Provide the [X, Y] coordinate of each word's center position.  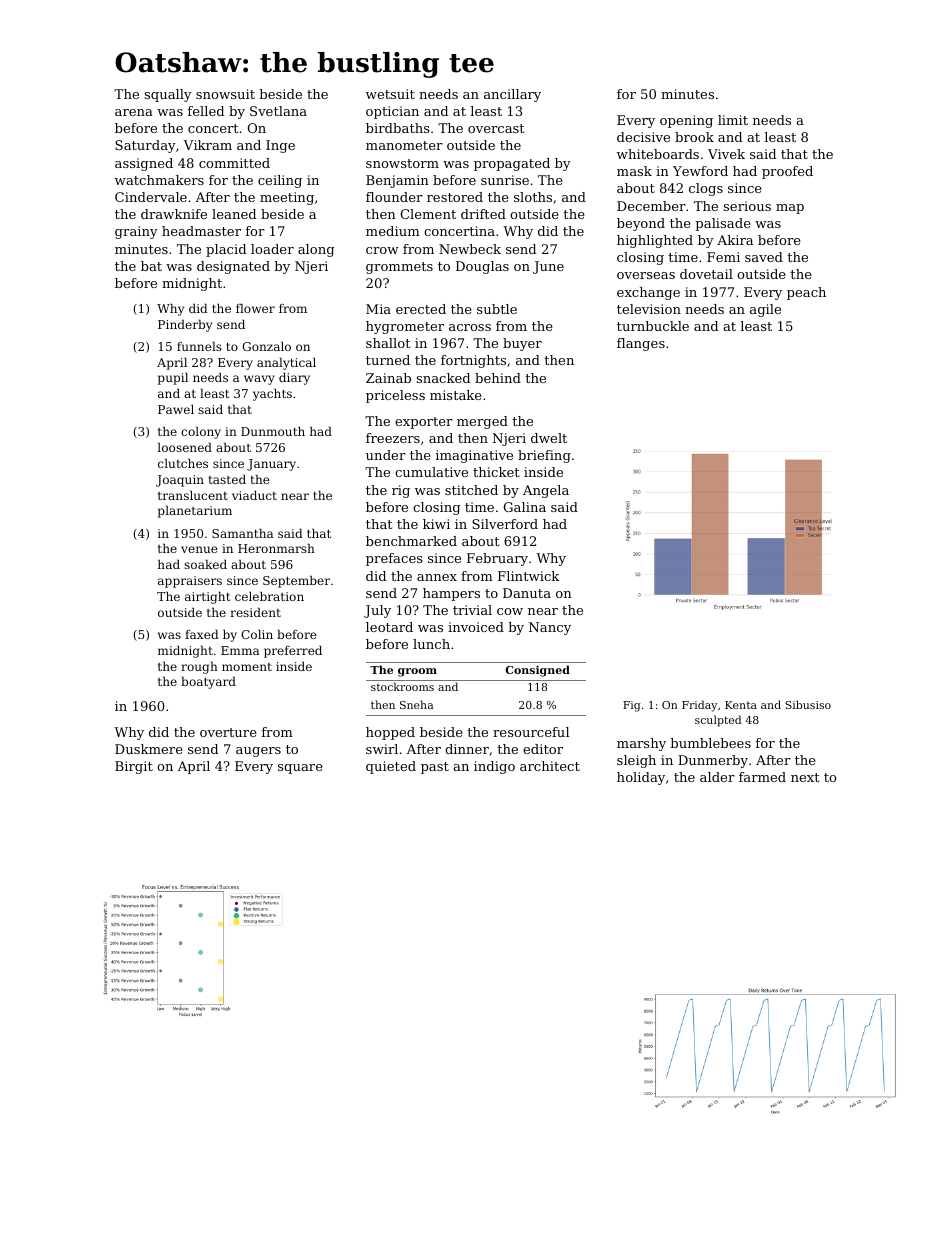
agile [765, 310]
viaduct [254, 495]
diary [294, 378]
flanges [641, 344]
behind [498, 378]
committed [234, 163]
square [300, 769]
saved [764, 257]
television [649, 309]
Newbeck [470, 249]
